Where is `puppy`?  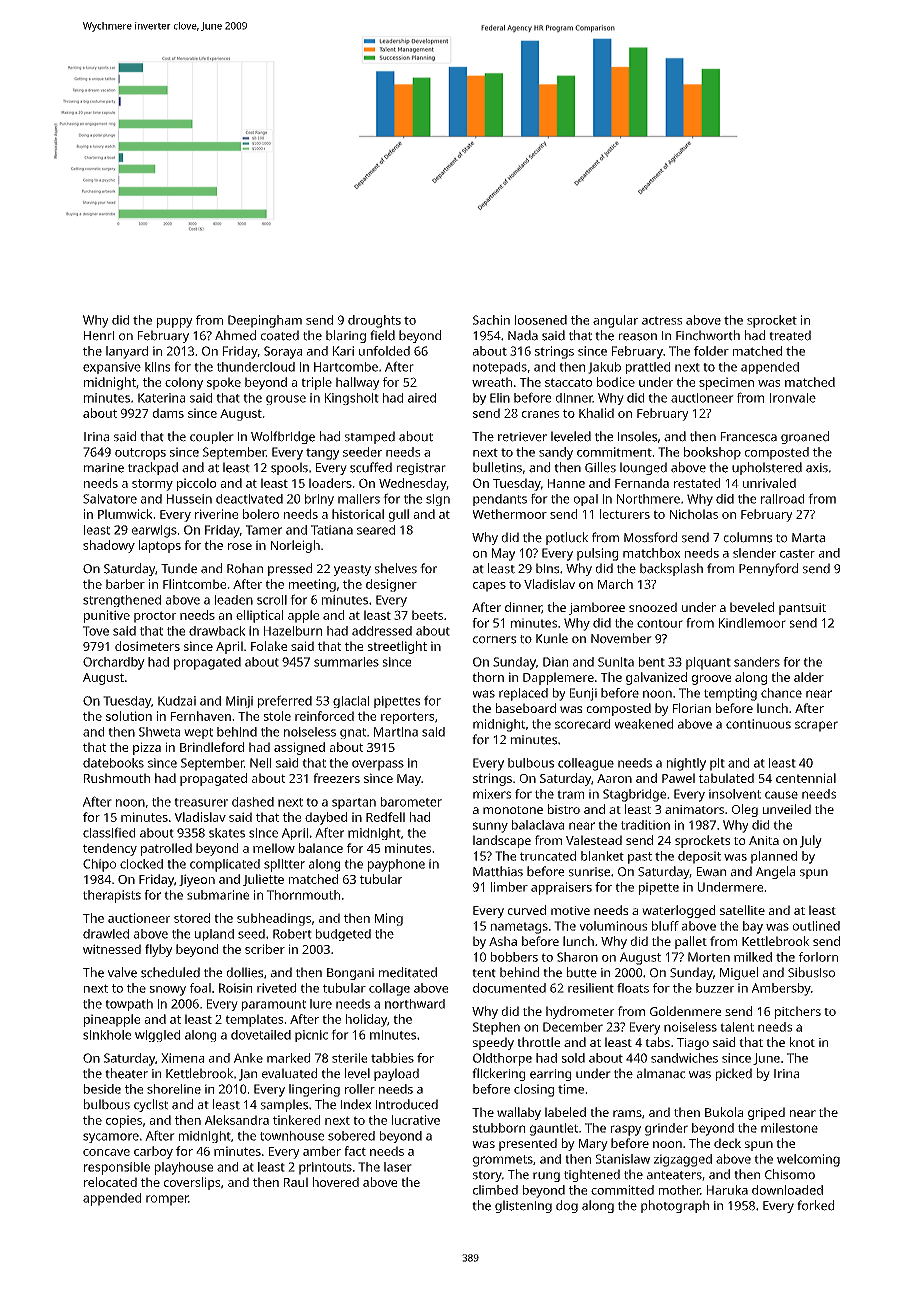 puppy is located at coordinates (175, 323).
